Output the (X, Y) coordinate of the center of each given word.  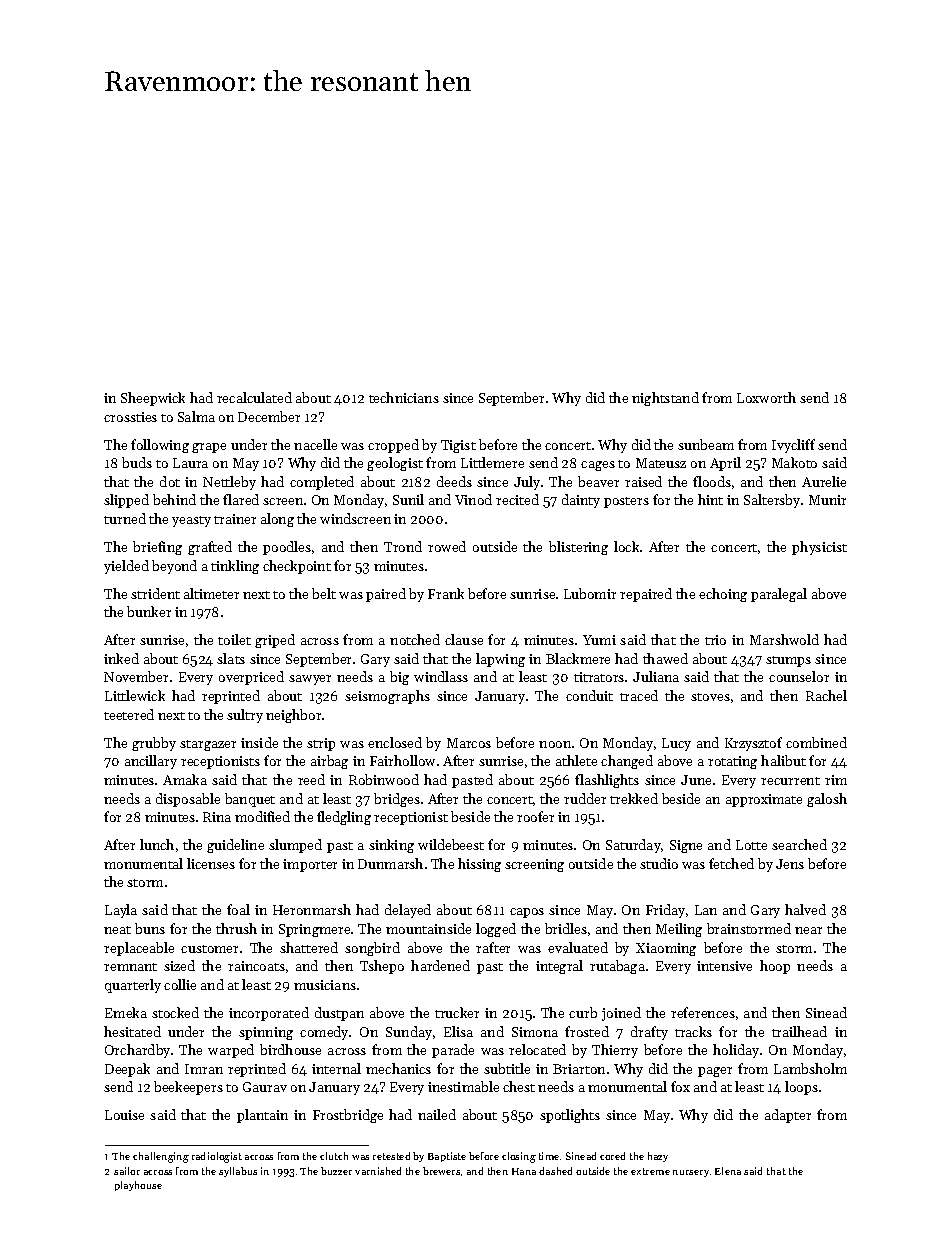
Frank (446, 593)
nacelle (315, 444)
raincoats (256, 966)
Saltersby (772, 501)
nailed (437, 1114)
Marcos (469, 743)
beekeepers (188, 1088)
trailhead (799, 1031)
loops (801, 1088)
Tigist (458, 446)
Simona (535, 1032)
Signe (686, 846)
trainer (235, 519)
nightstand (665, 399)
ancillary (151, 762)
